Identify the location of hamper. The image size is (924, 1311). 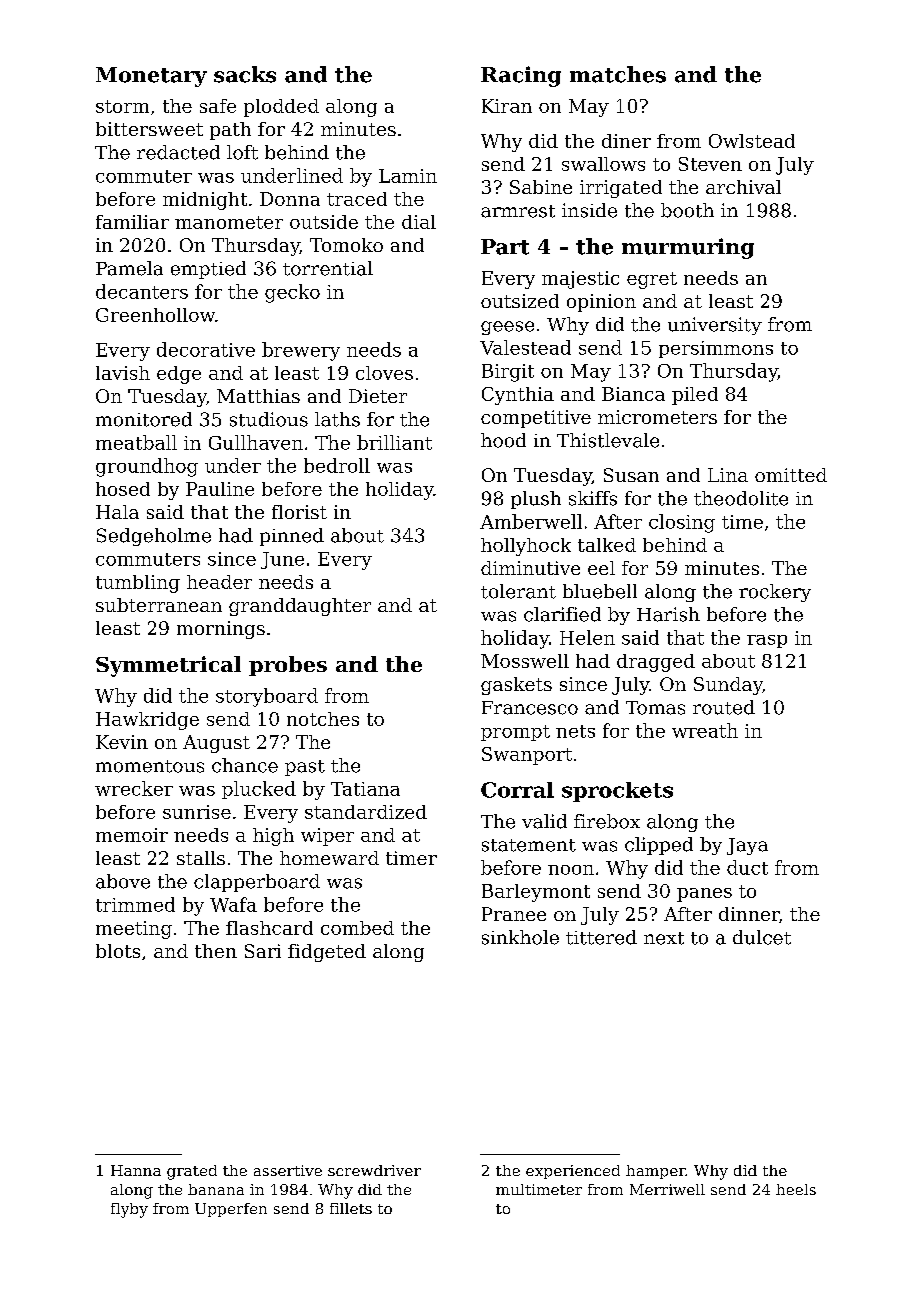
(655, 1172).
